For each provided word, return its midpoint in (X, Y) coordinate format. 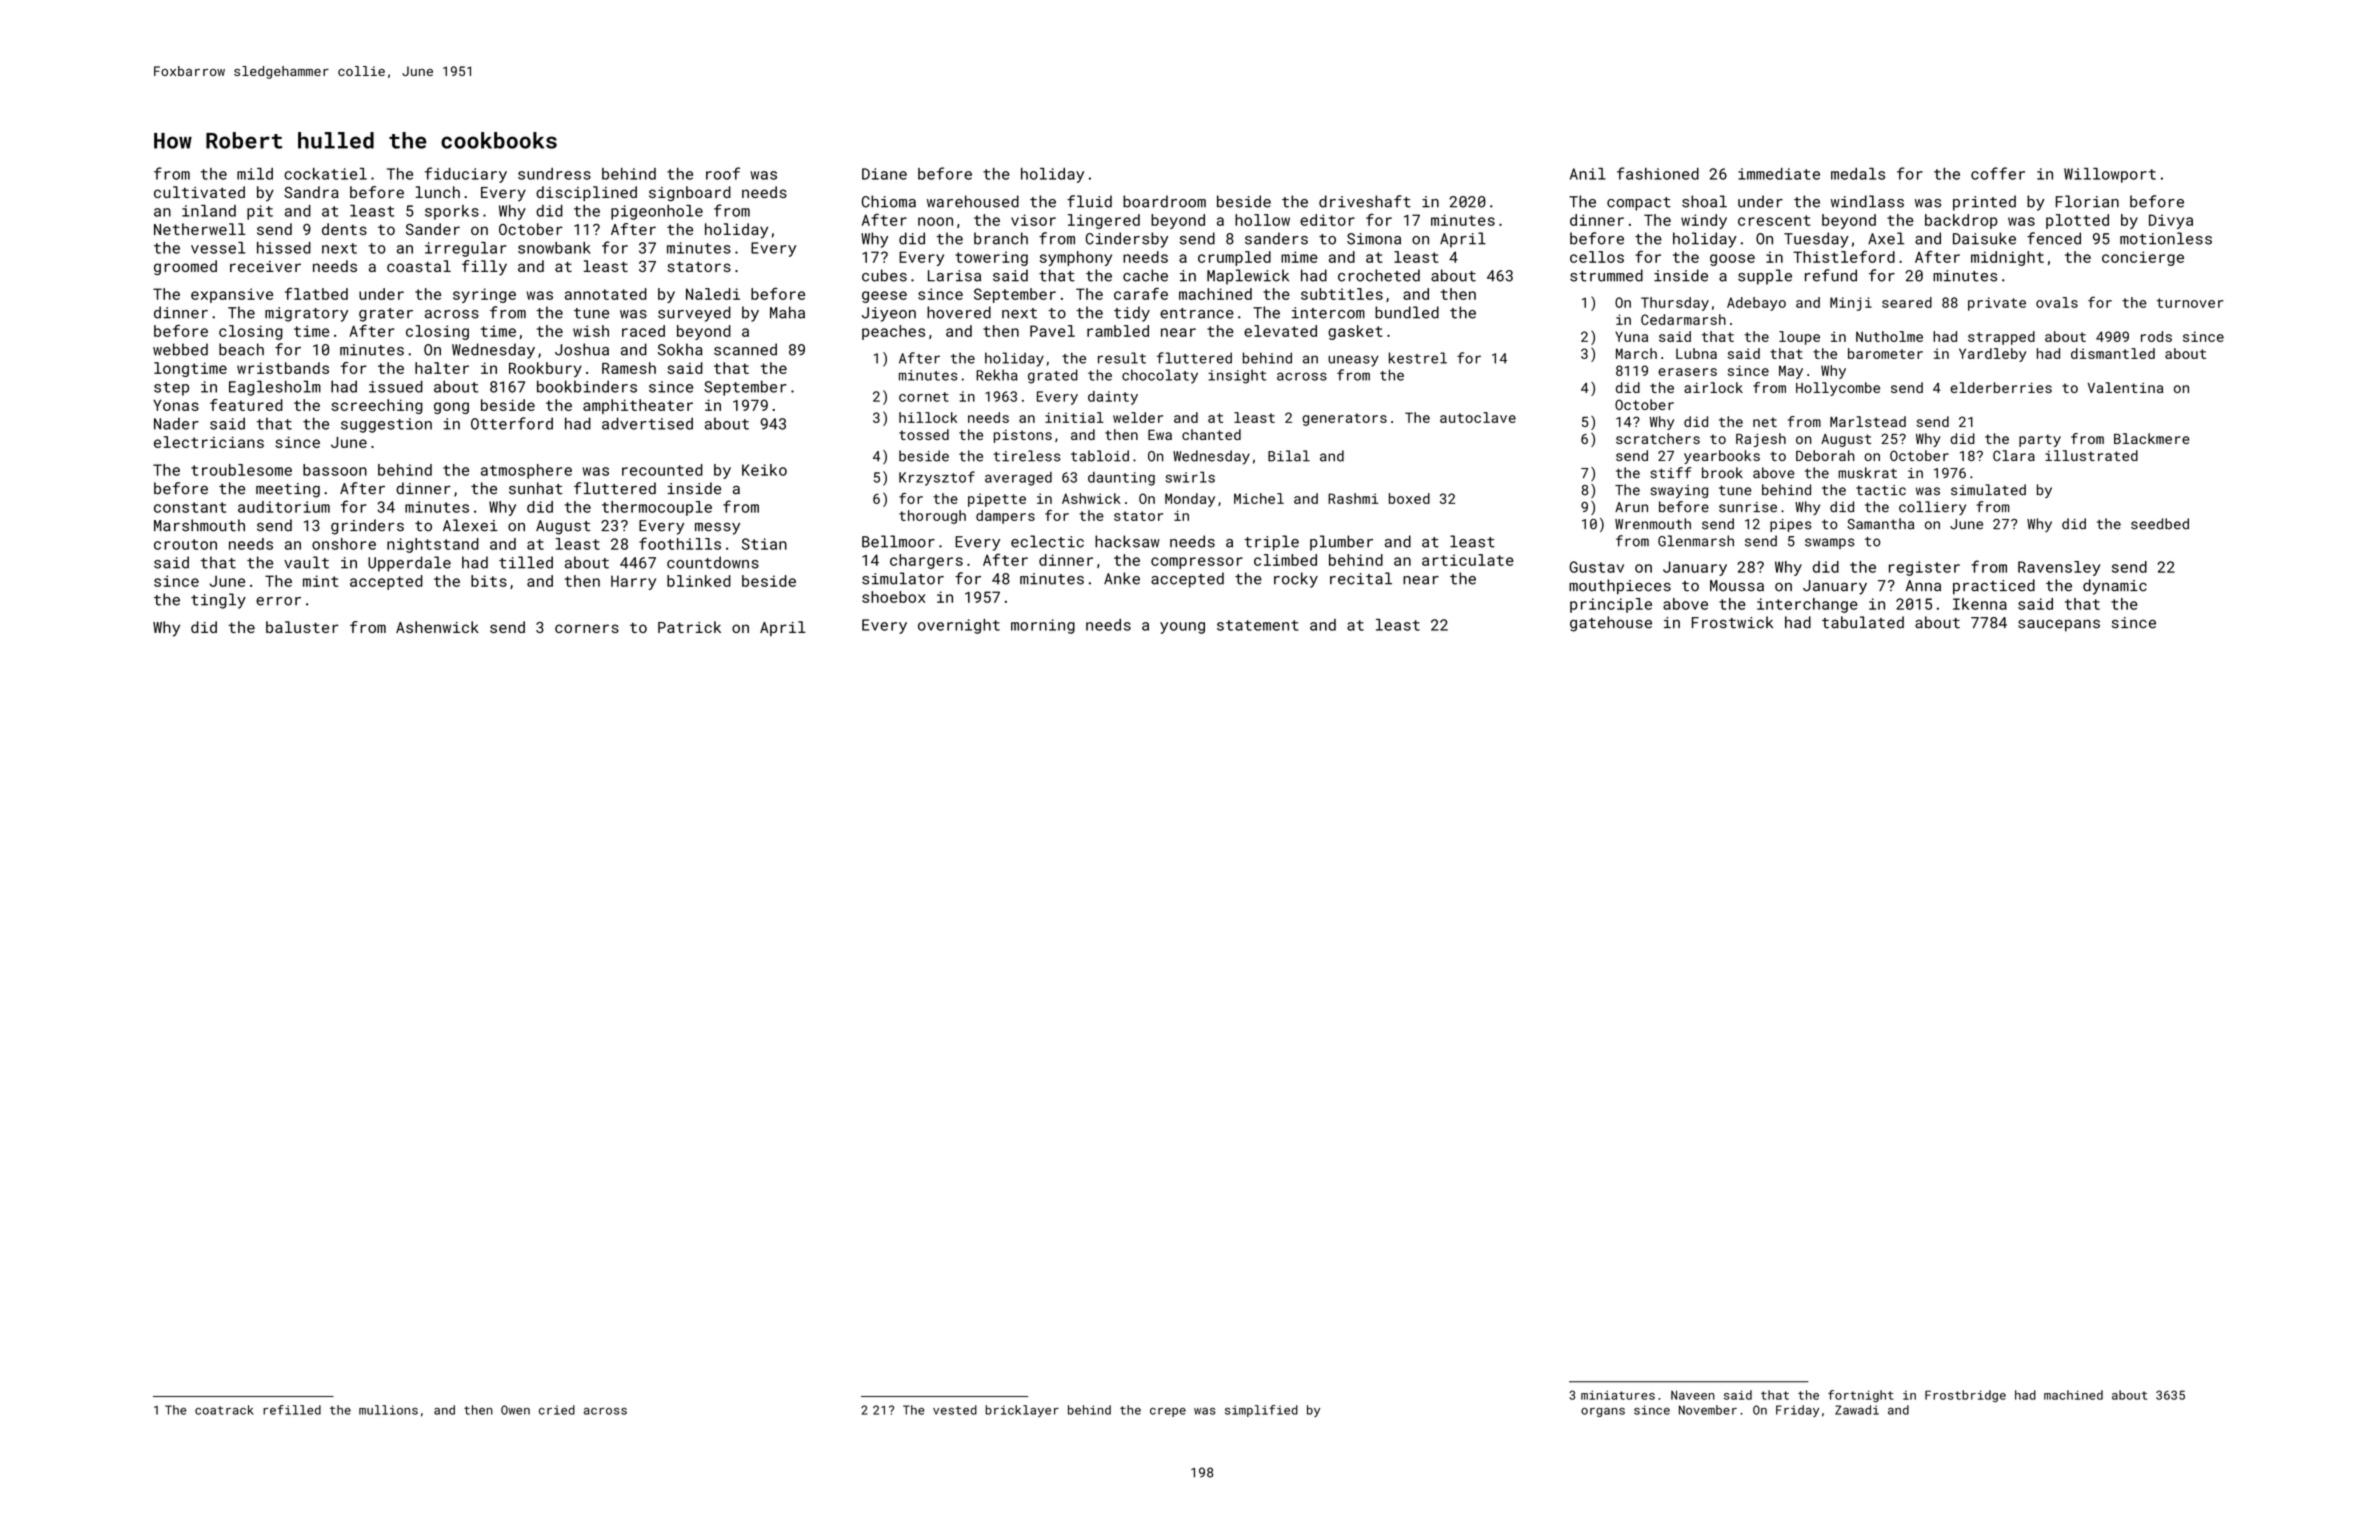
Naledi (713, 294)
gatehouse (1611, 624)
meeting (288, 490)
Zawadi (1857, 1410)
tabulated (1863, 622)
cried (557, 1410)
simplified (1261, 1411)
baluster (302, 627)
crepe (1168, 1412)
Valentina (2125, 387)
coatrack (224, 1410)
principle (1611, 605)
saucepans (2059, 625)
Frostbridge (1965, 1396)
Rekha (997, 375)
